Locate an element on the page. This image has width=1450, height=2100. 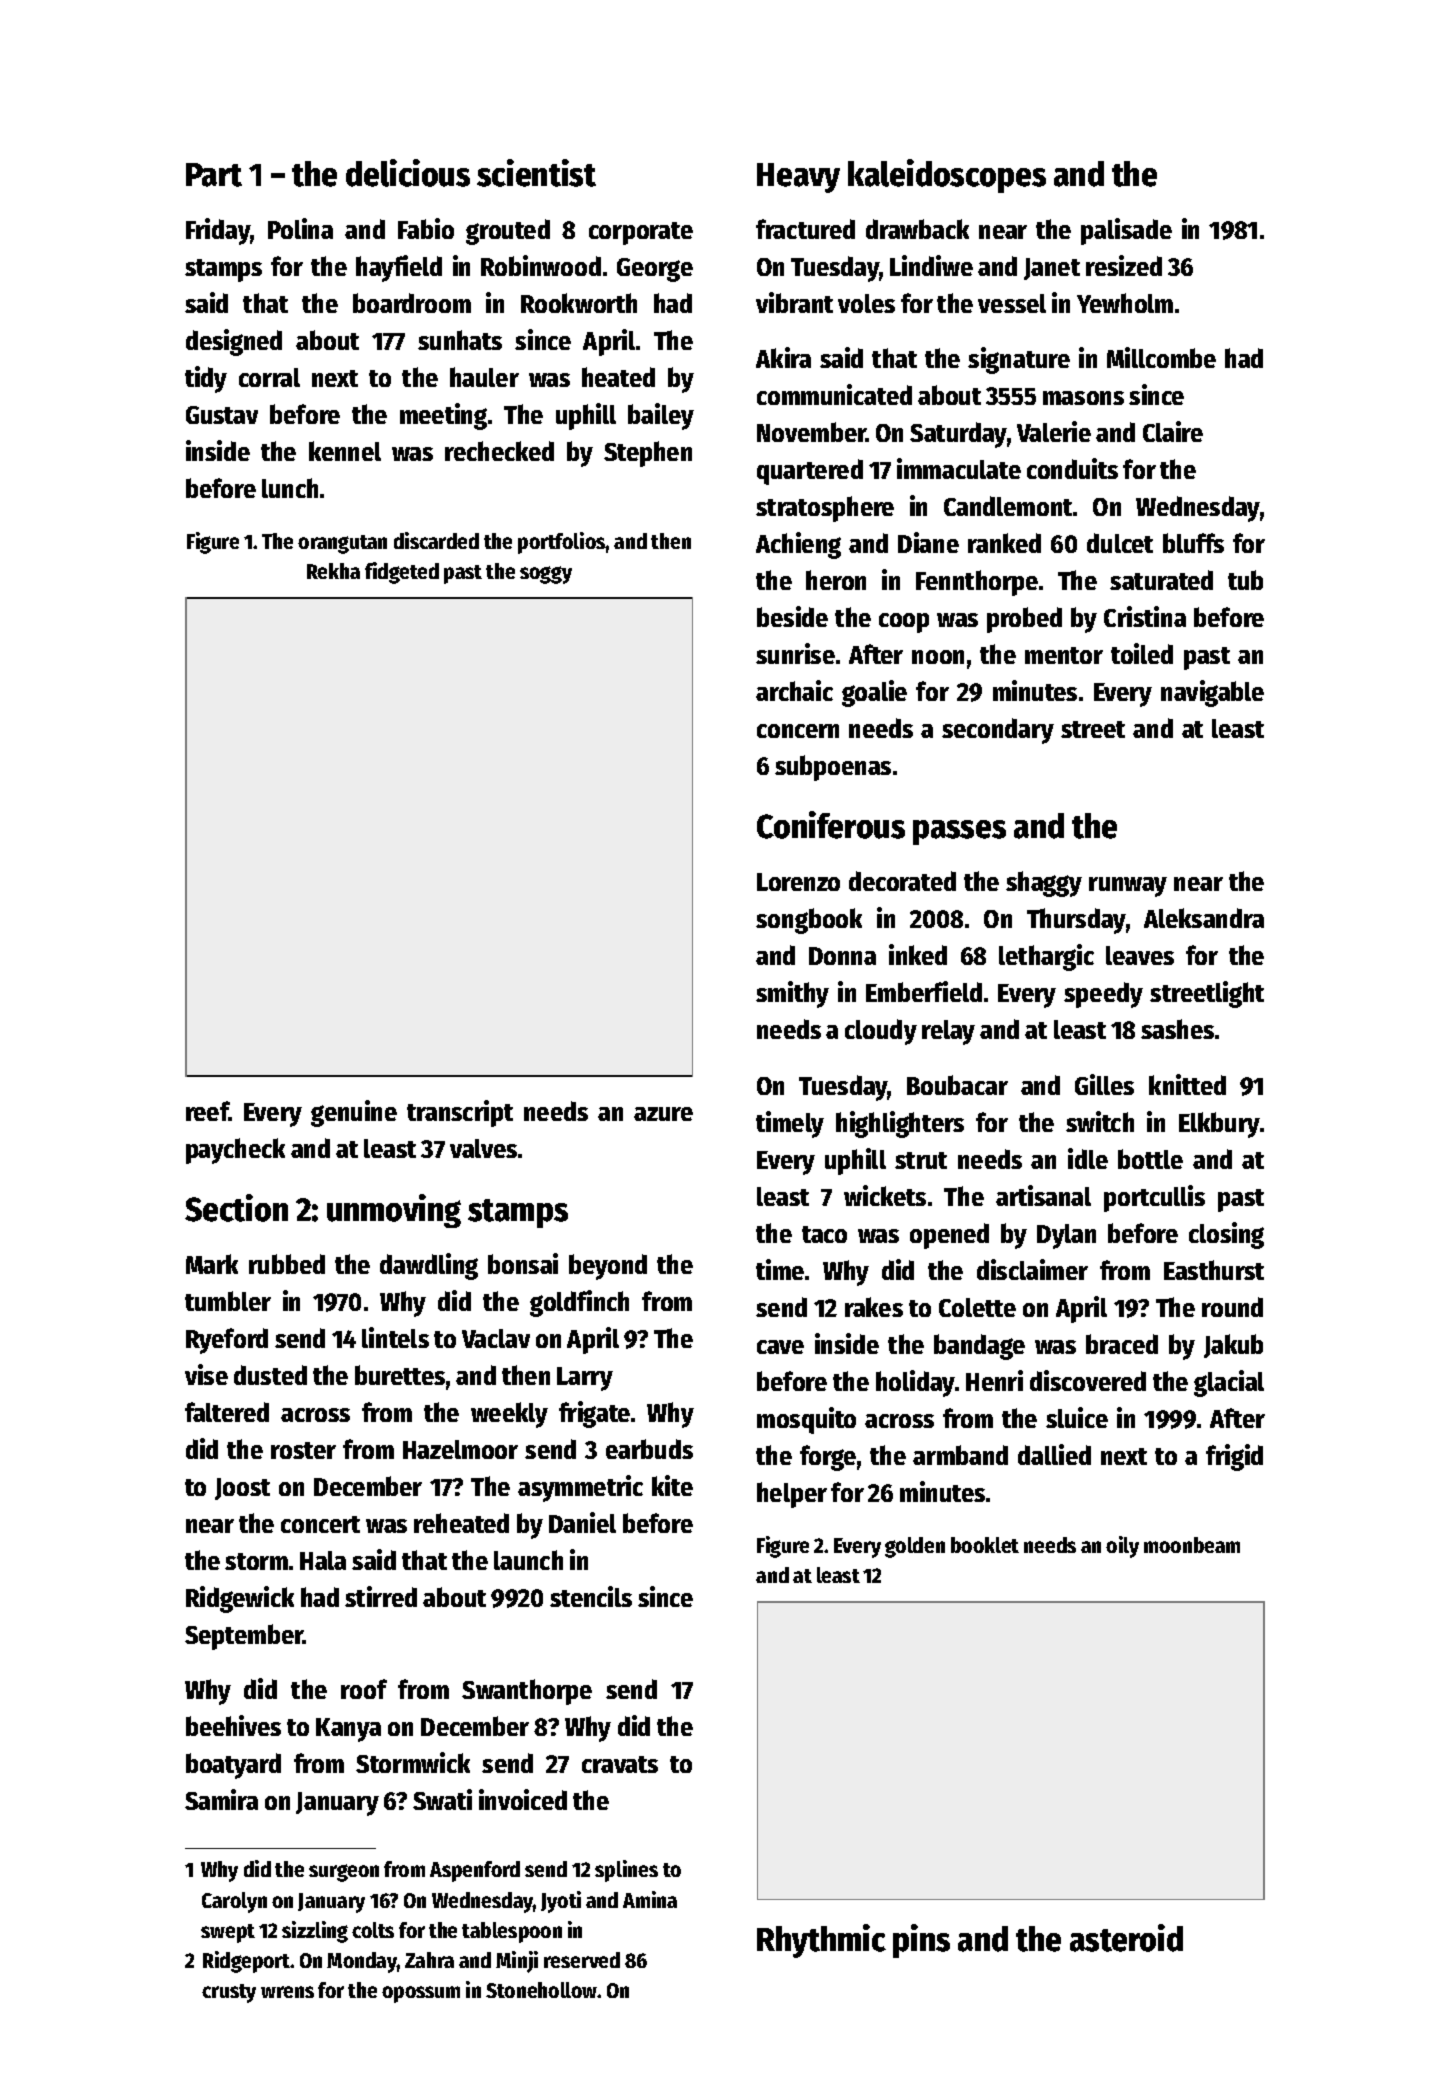
navigable is located at coordinates (1212, 693).
